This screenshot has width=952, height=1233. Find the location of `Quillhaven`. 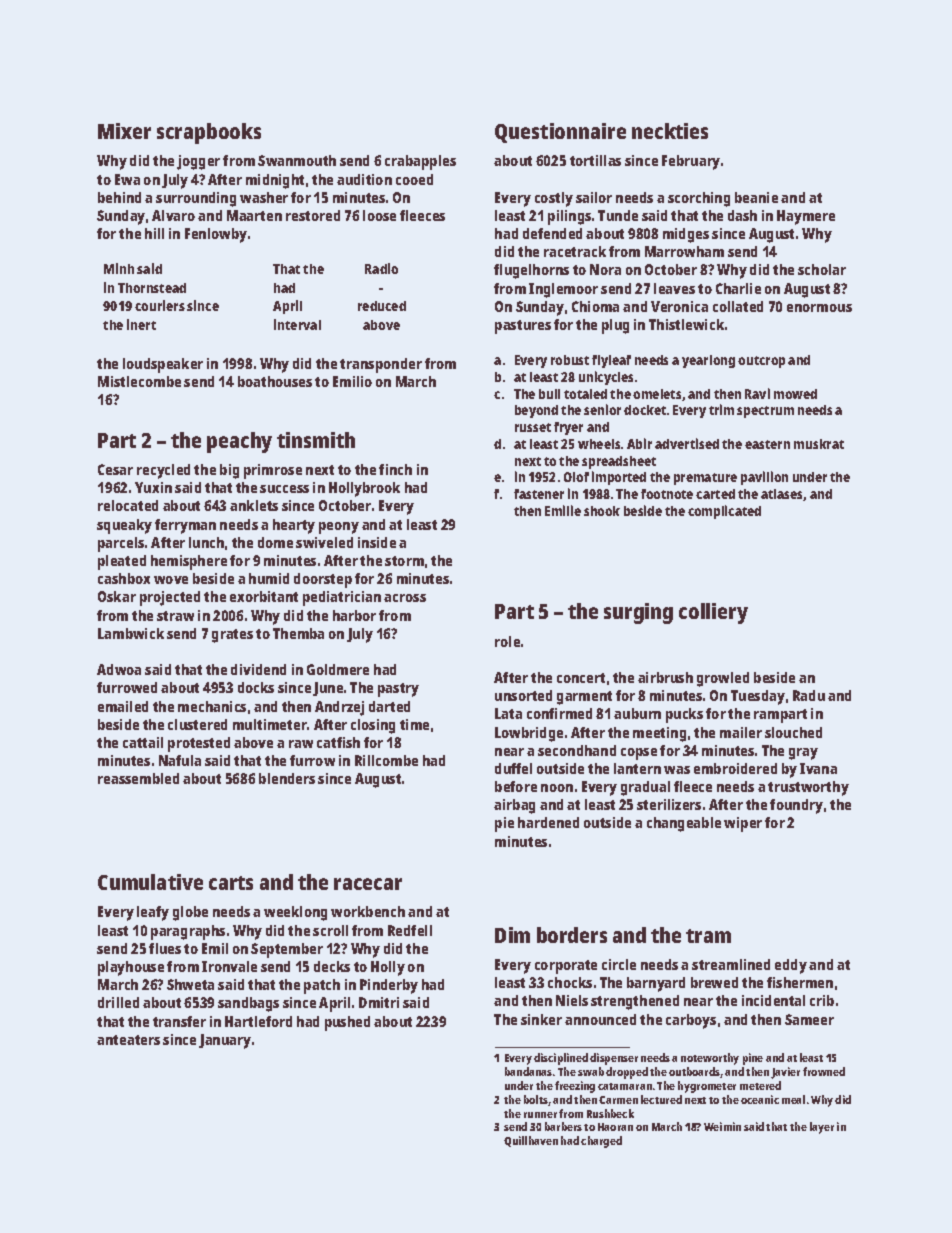

Quillhaven is located at coordinates (531, 1141).
